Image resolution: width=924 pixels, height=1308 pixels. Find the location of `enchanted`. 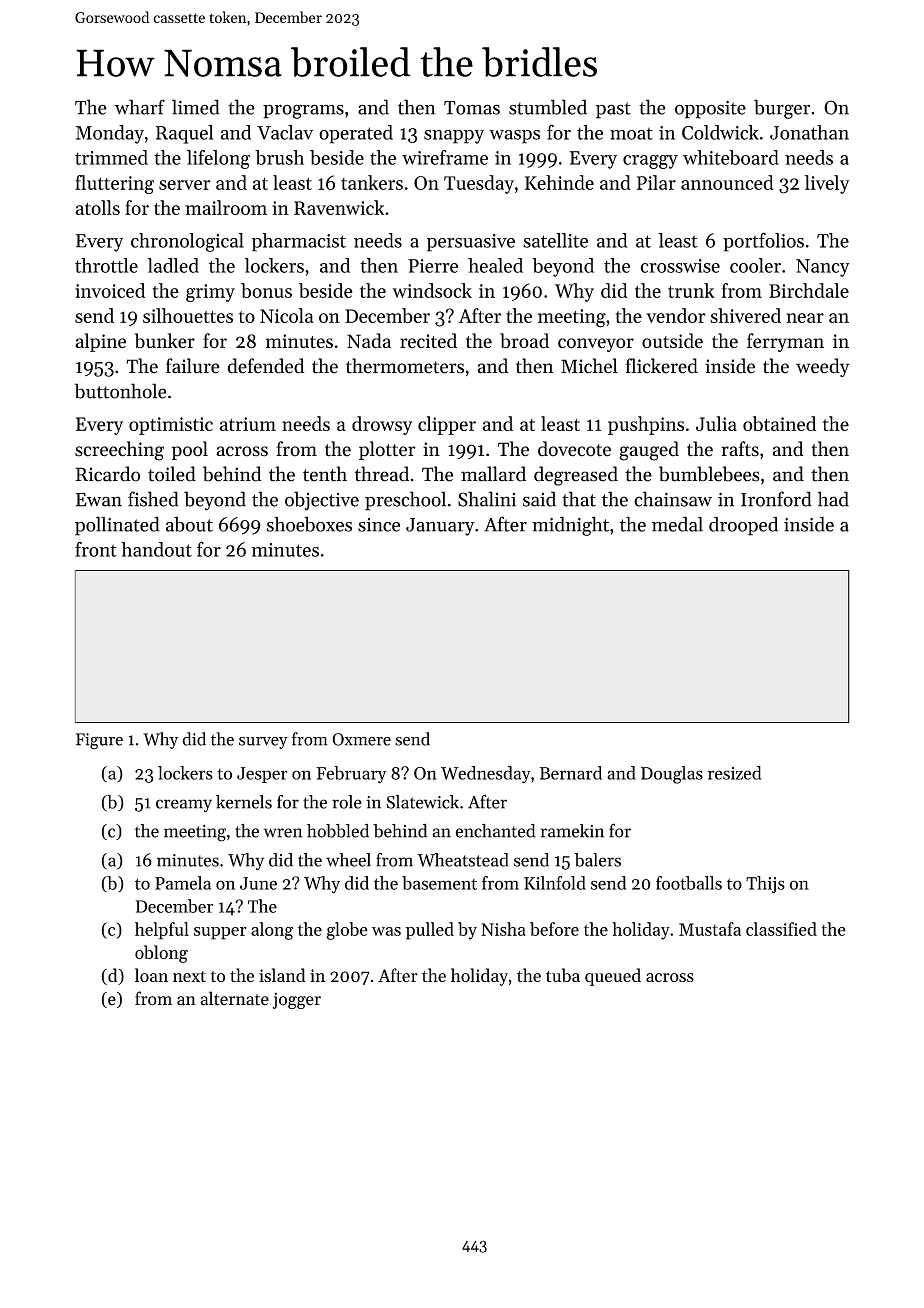

enchanted is located at coordinates (496, 831).
